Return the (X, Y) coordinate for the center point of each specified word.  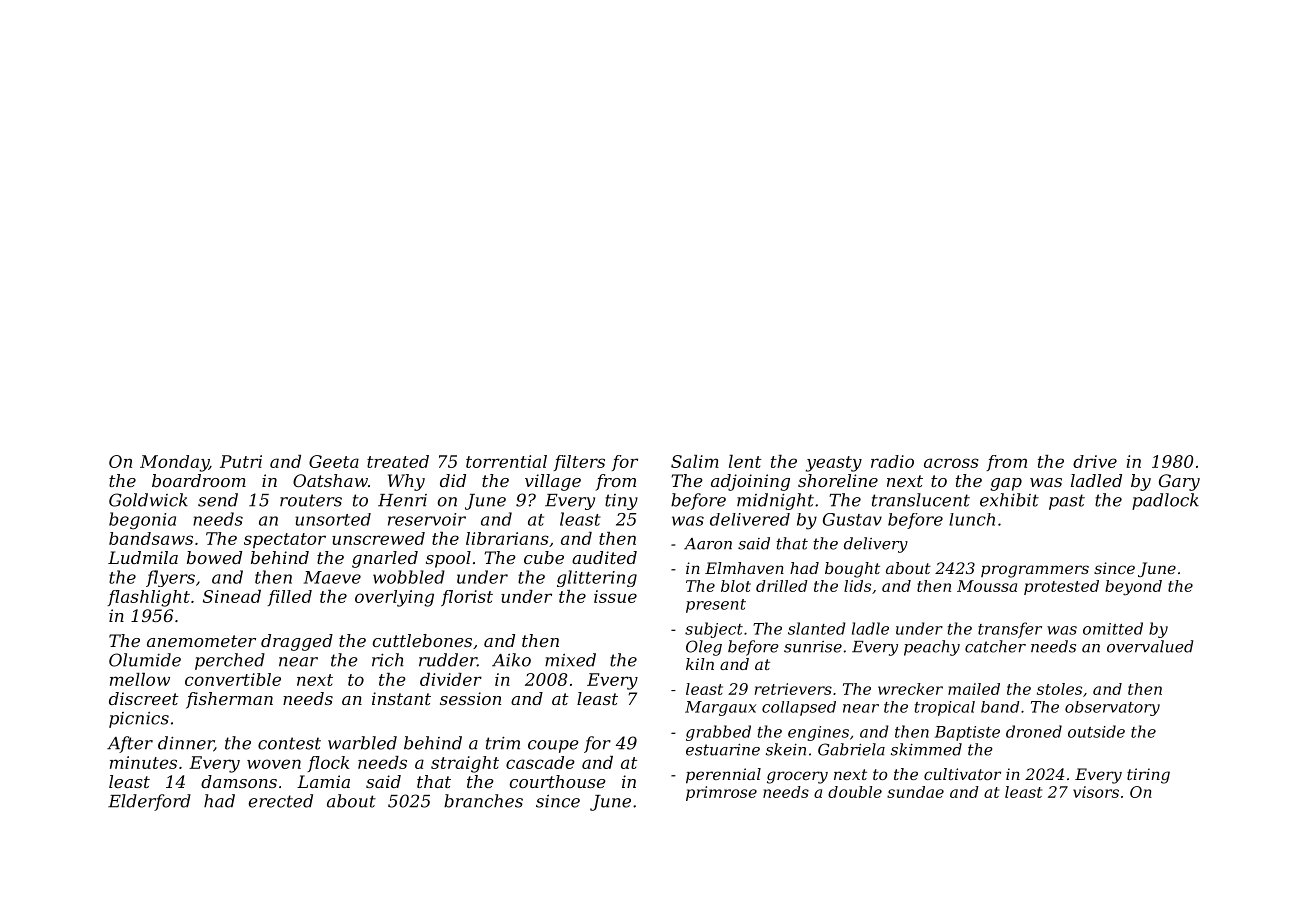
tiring (1148, 776)
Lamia (323, 781)
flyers (170, 578)
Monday (174, 463)
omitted (1113, 628)
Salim (695, 461)
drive (1095, 461)
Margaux (720, 708)
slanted (817, 628)
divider (451, 679)
